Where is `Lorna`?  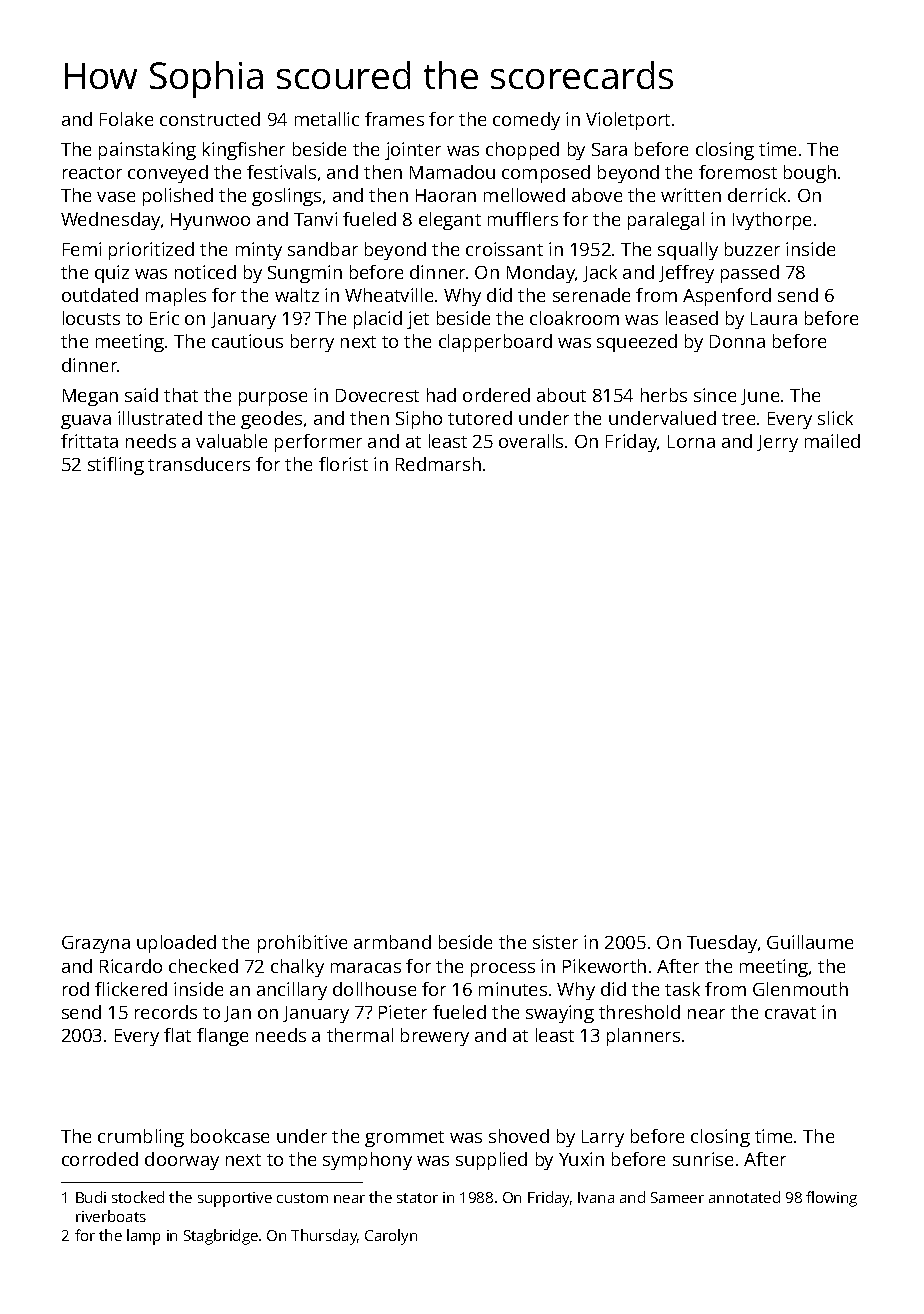 Lorna is located at coordinates (691, 441).
